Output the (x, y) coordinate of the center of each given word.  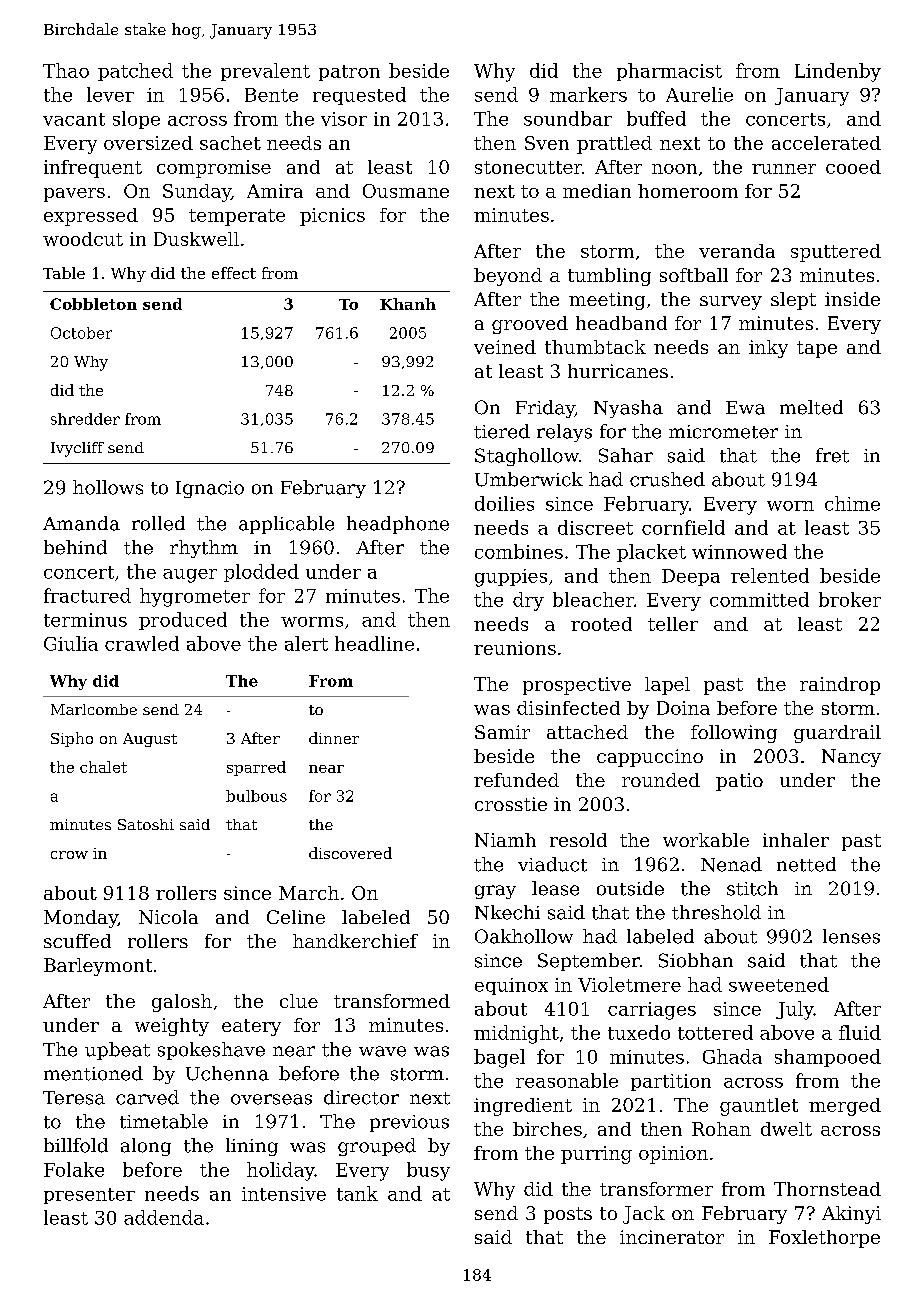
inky (768, 349)
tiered (502, 431)
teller (673, 624)
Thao (66, 70)
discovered (350, 853)
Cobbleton (93, 304)
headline (374, 643)
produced (183, 621)
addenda (164, 1217)
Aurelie (699, 94)
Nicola (168, 917)
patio (739, 782)
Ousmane (406, 191)
